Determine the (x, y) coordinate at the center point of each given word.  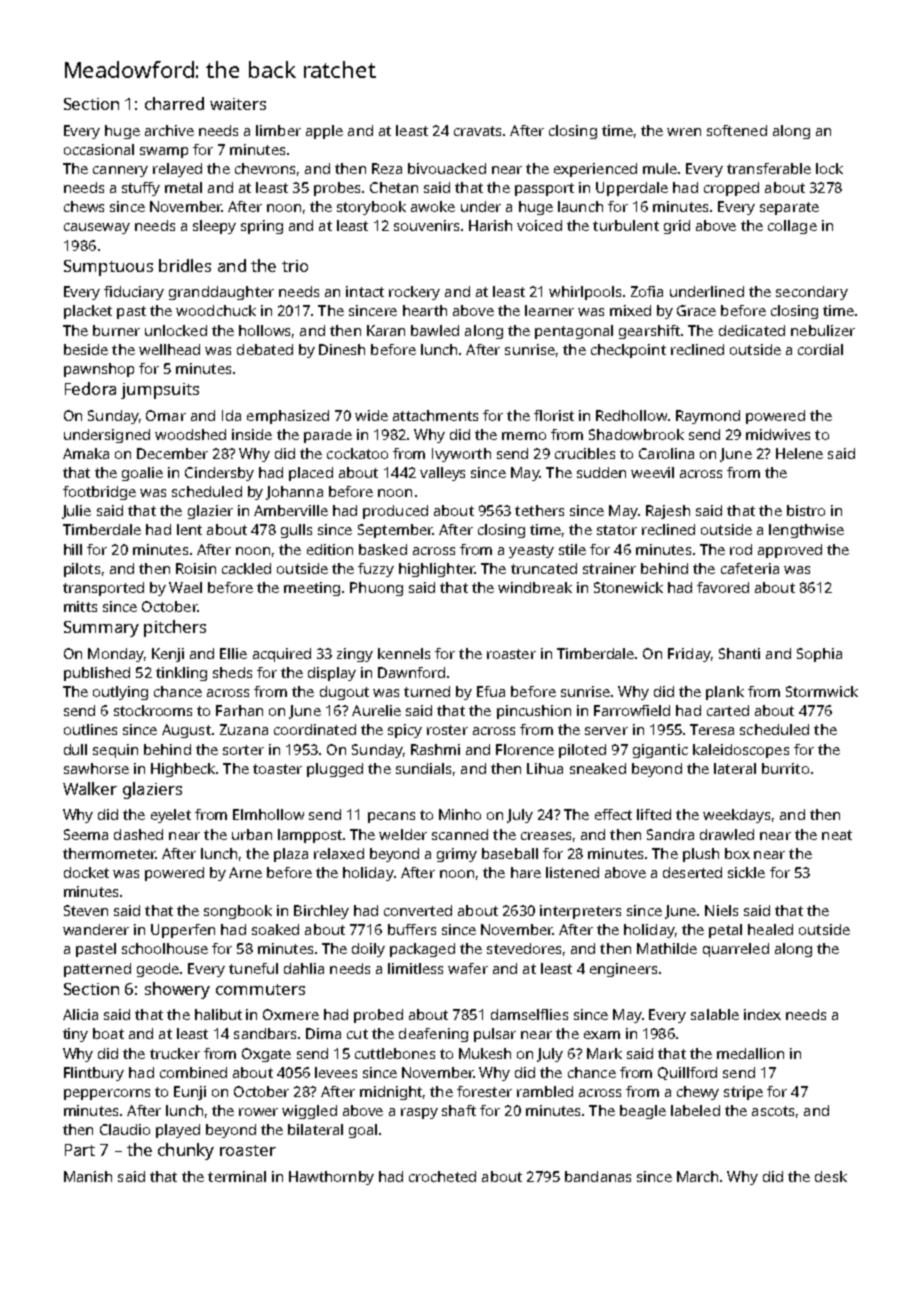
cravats (477, 131)
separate (789, 208)
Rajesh (668, 512)
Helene (799, 453)
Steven (86, 910)
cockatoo (357, 453)
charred (174, 103)
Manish (88, 1176)
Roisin (196, 568)
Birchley (321, 912)
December (172, 453)
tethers (539, 510)
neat (837, 835)
